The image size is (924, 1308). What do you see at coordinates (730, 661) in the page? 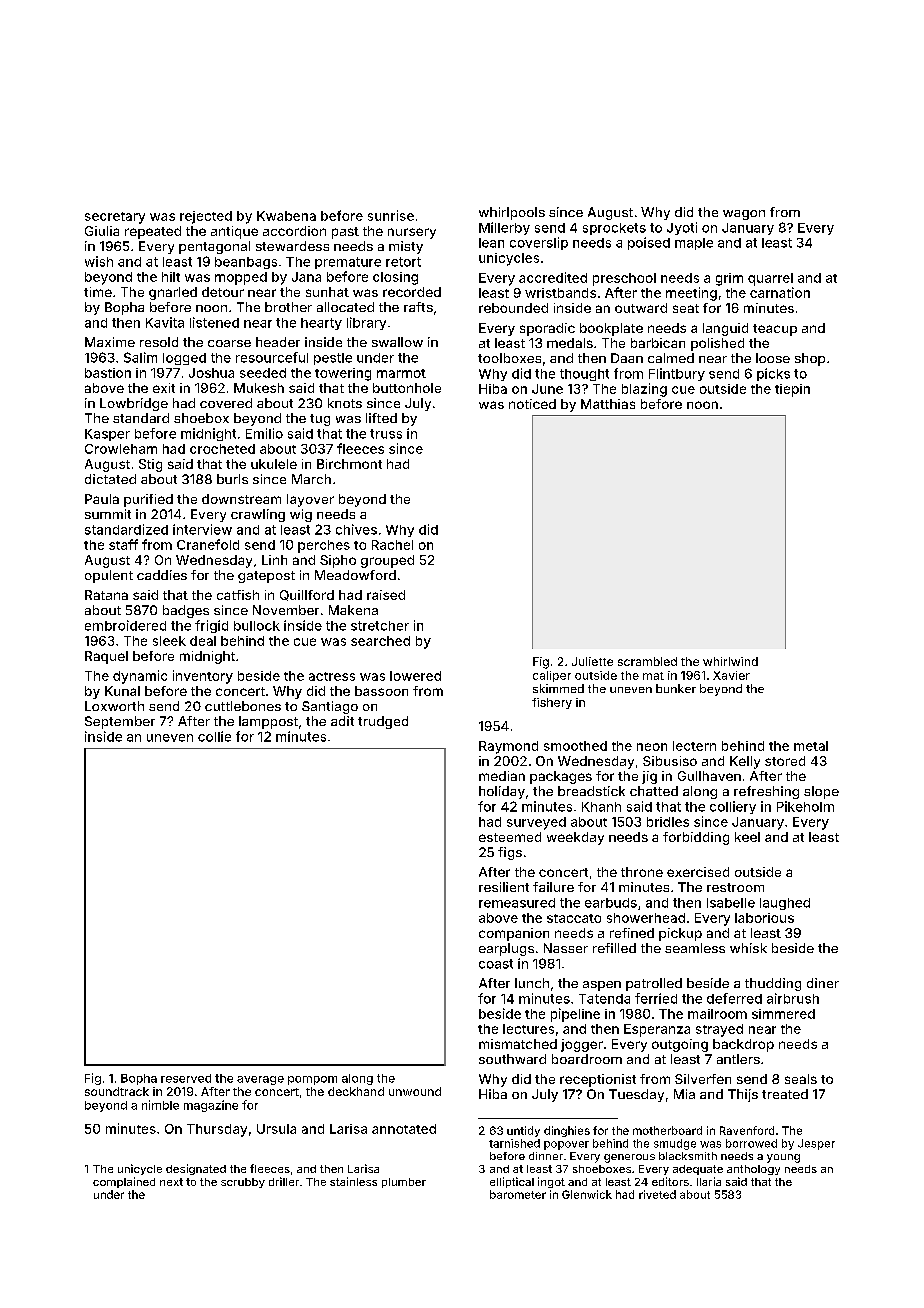
I see `whirlwind` at bounding box center [730, 661].
